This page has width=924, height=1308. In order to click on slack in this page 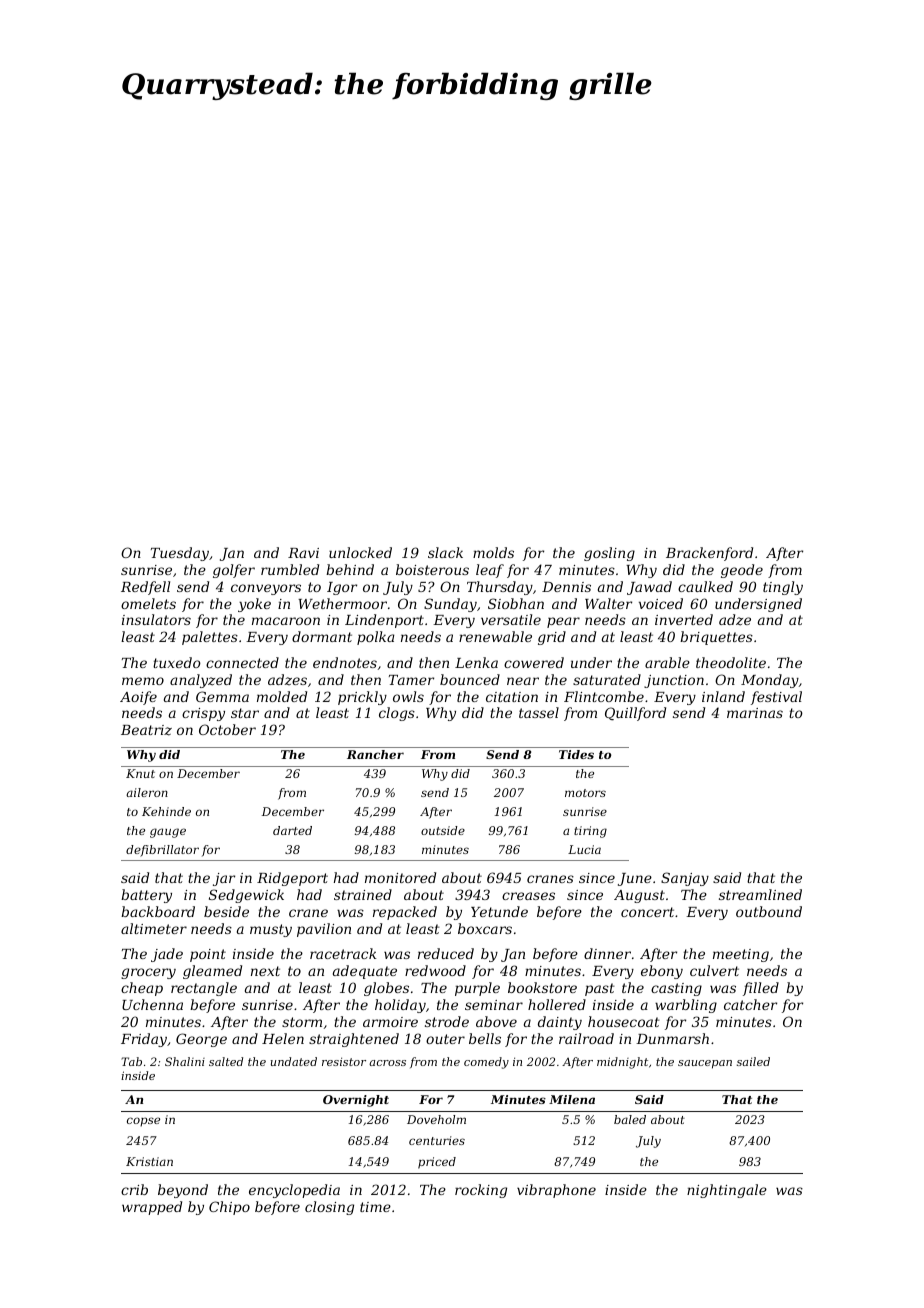, I will do `click(445, 552)`.
